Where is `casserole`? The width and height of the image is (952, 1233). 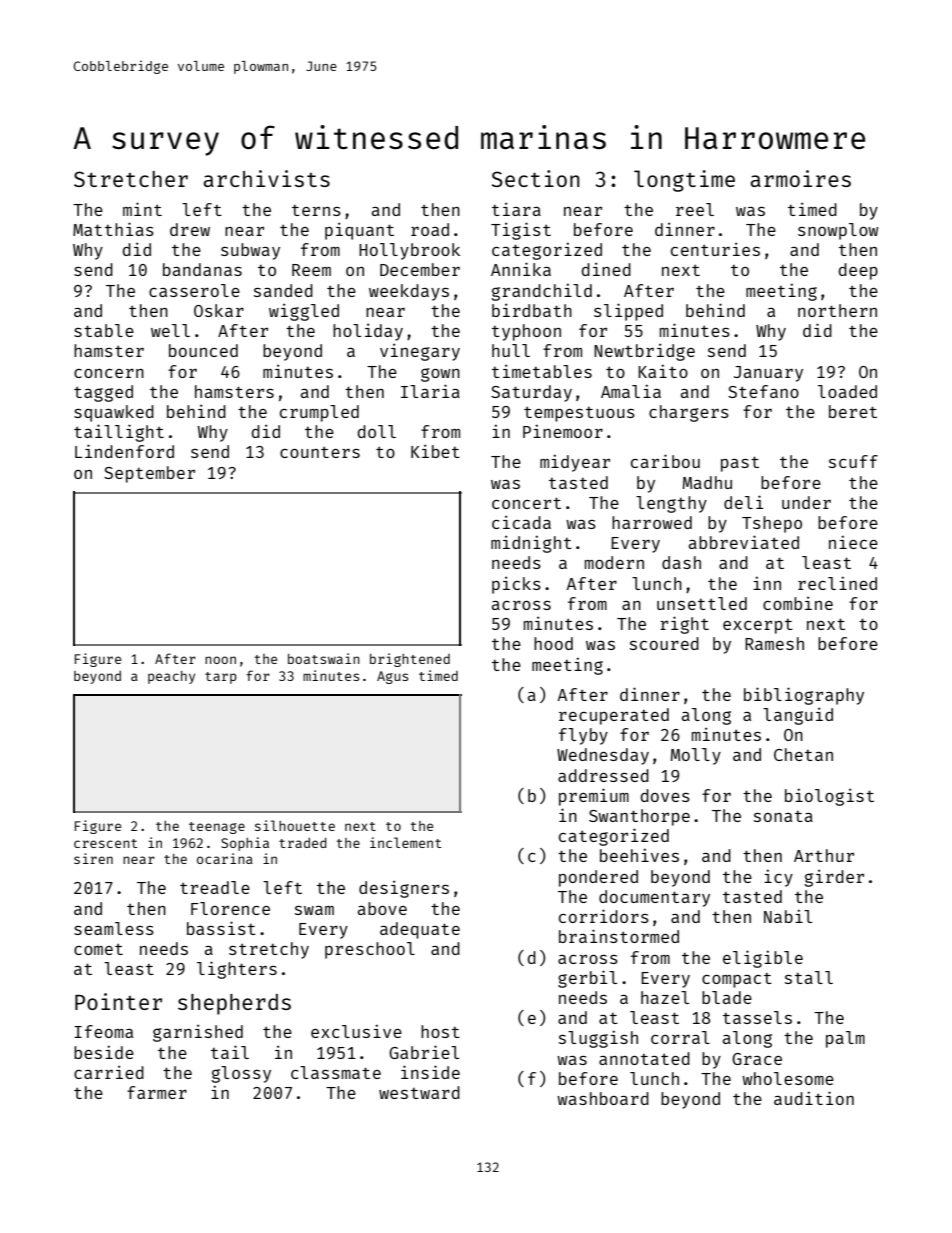 casserole is located at coordinates (194, 290).
